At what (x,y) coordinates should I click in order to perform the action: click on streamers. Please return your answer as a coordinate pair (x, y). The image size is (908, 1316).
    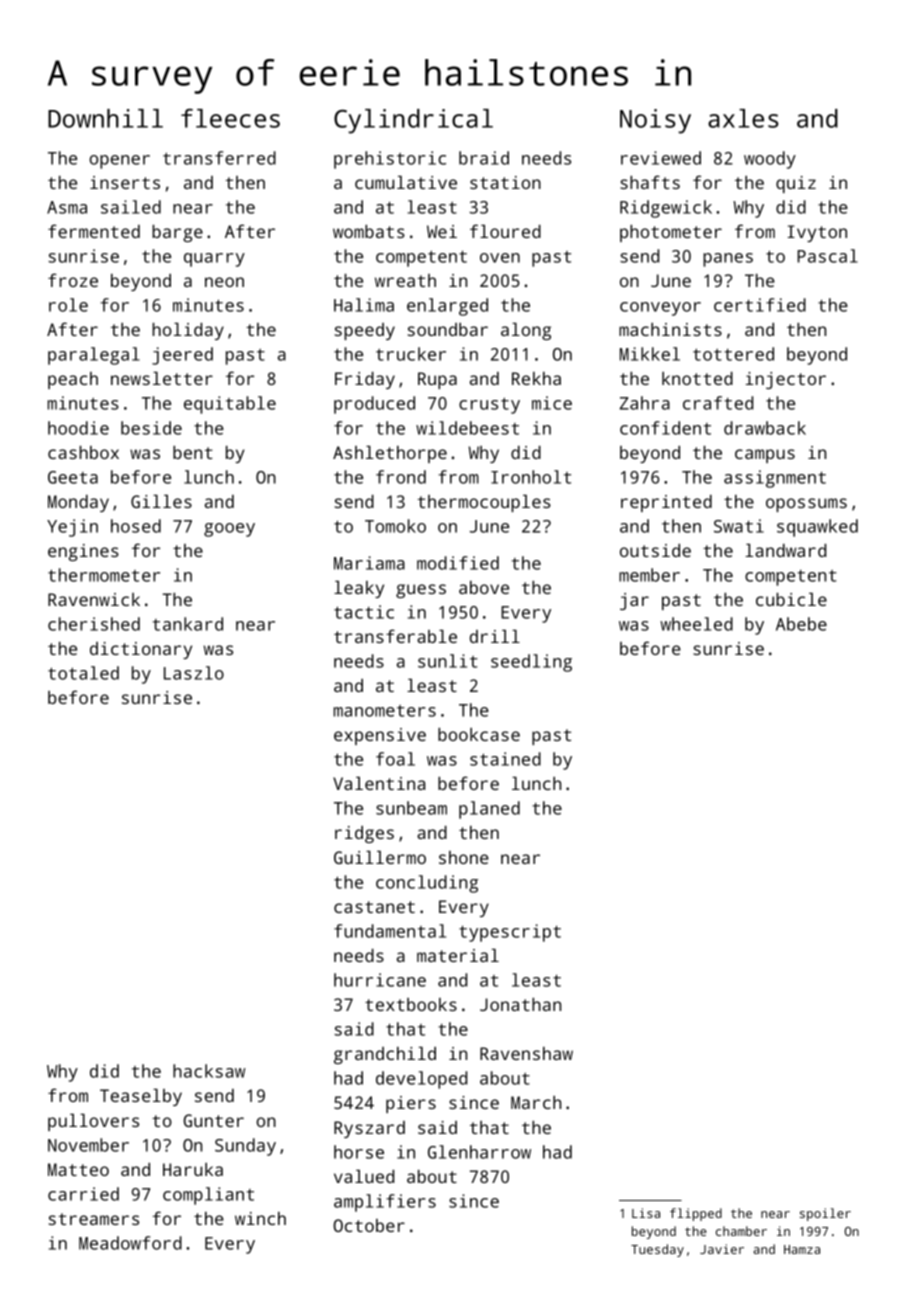
    Looking at the image, I should click on (94, 1219).
